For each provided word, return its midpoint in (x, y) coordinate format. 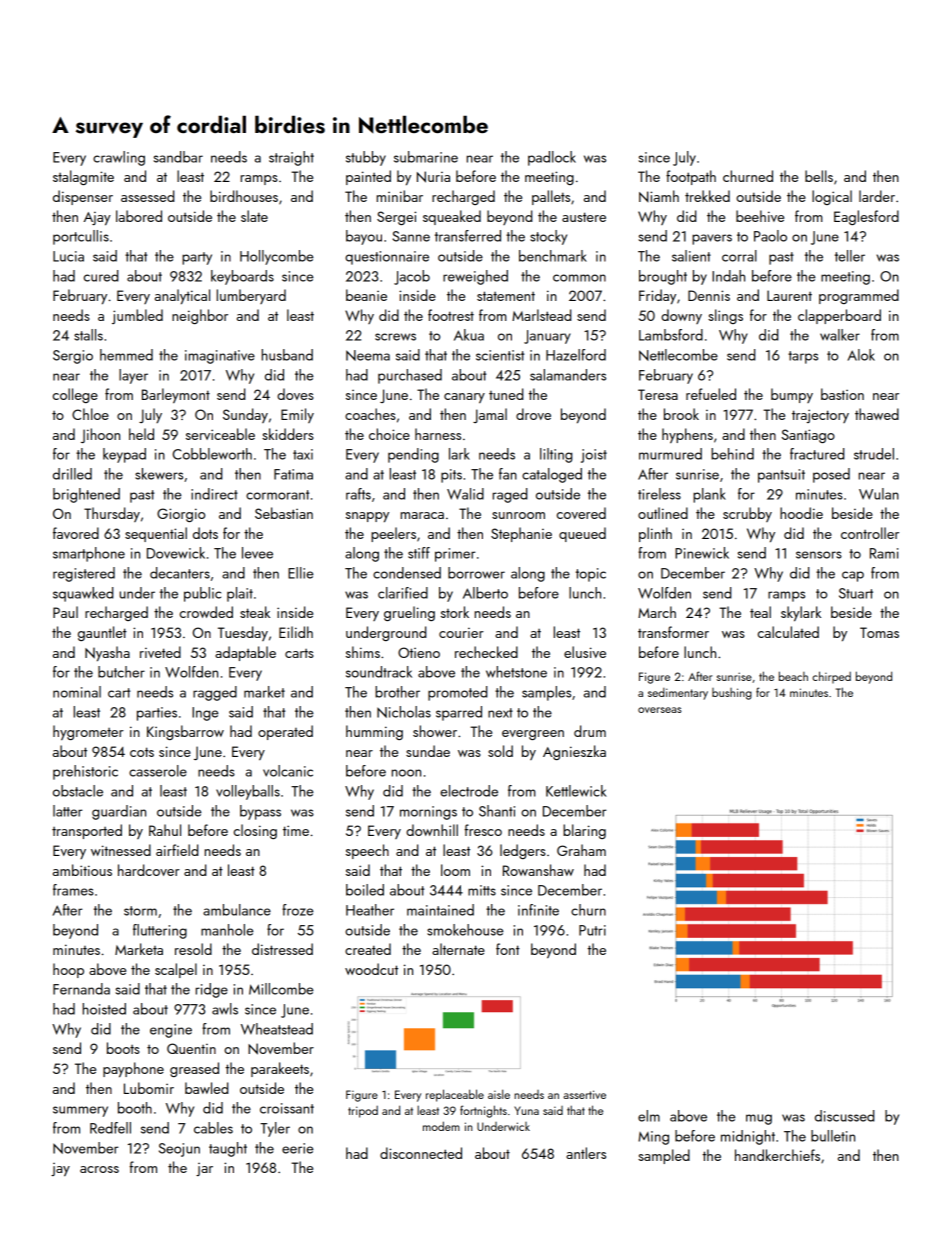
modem (441, 1126)
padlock (552, 158)
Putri (592, 930)
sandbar (178, 157)
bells (819, 176)
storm (140, 911)
